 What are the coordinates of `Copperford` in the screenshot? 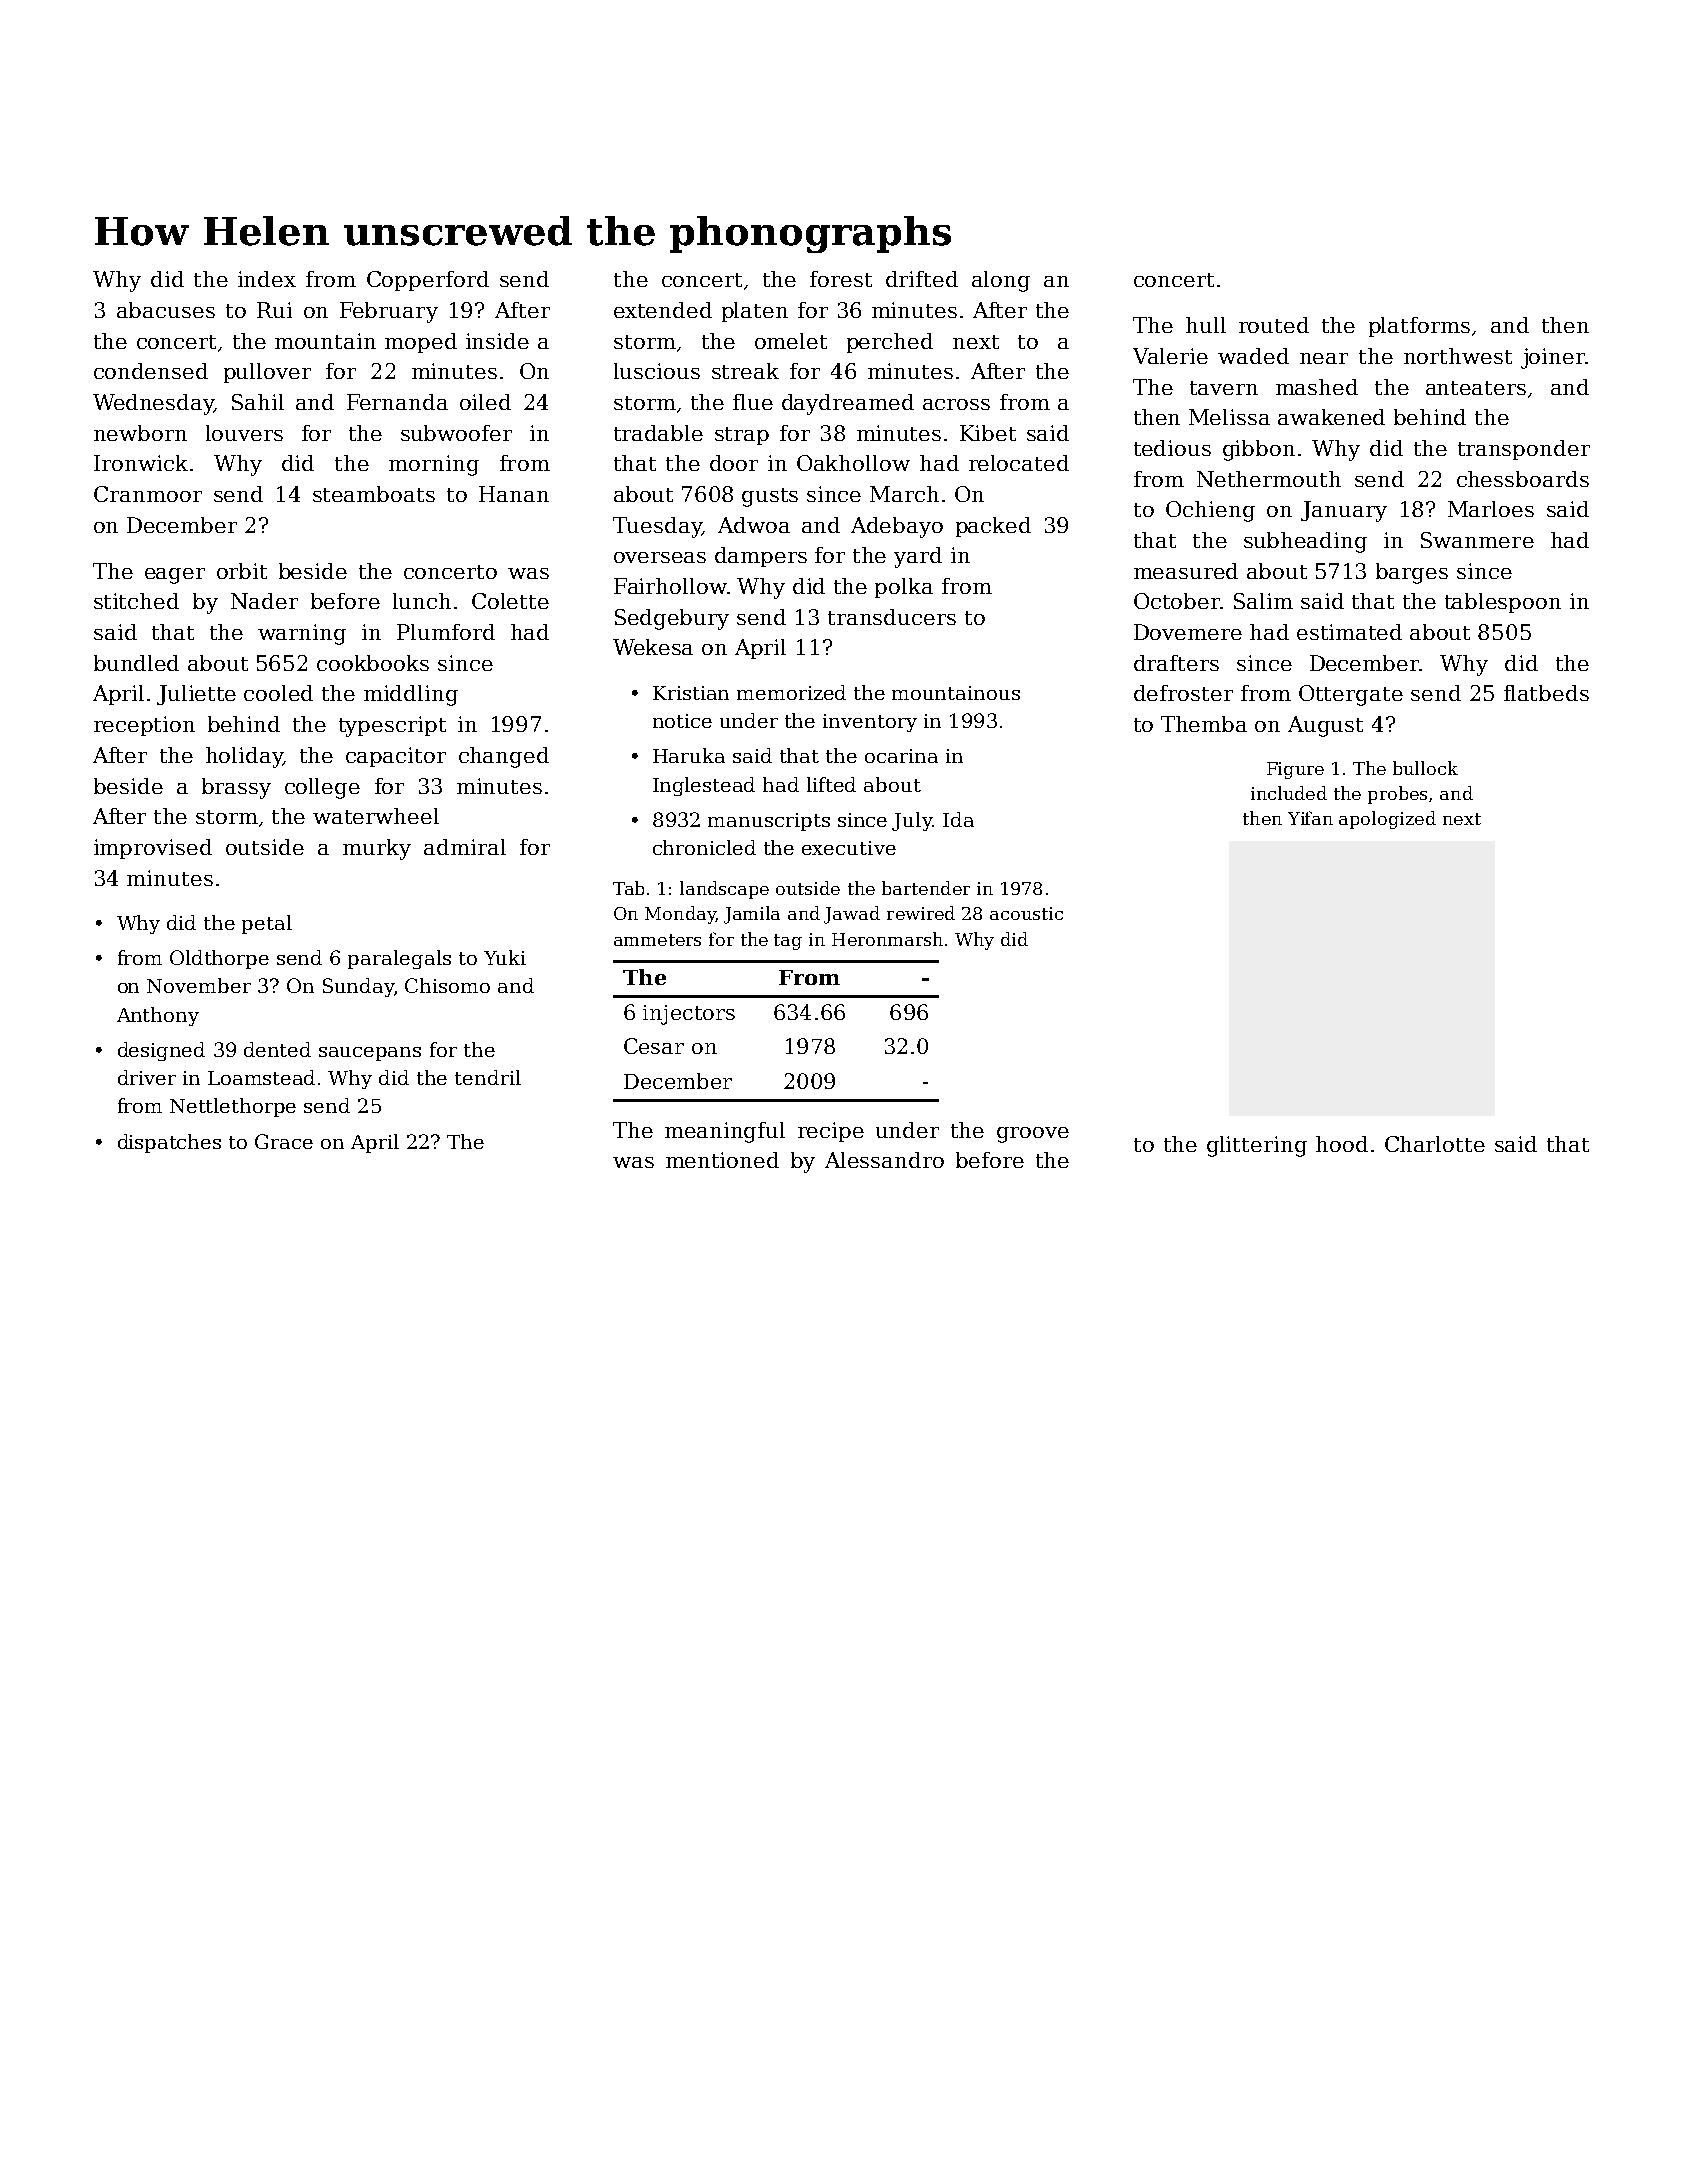 It's located at (428, 281).
